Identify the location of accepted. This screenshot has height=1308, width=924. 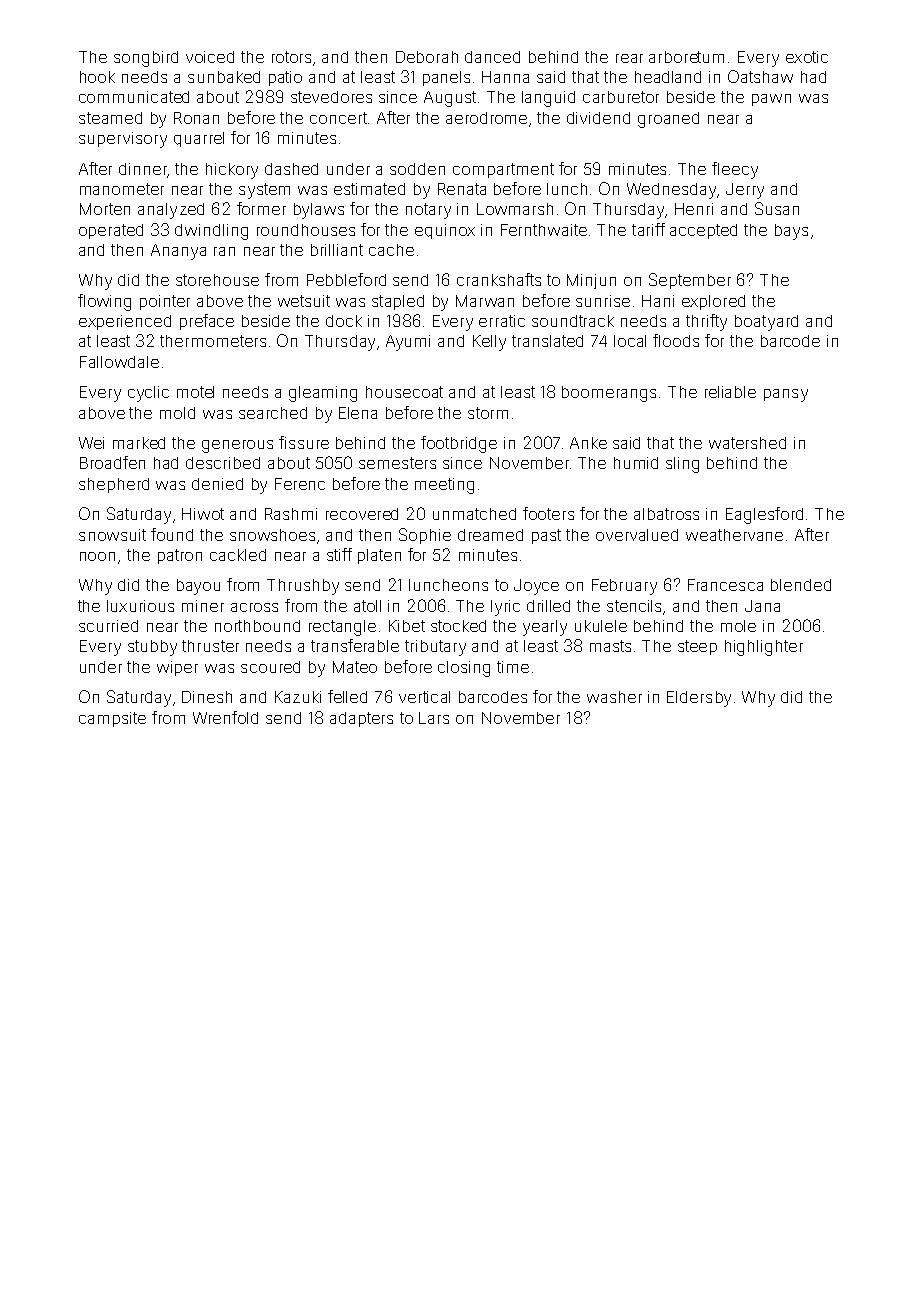
(703, 231).
